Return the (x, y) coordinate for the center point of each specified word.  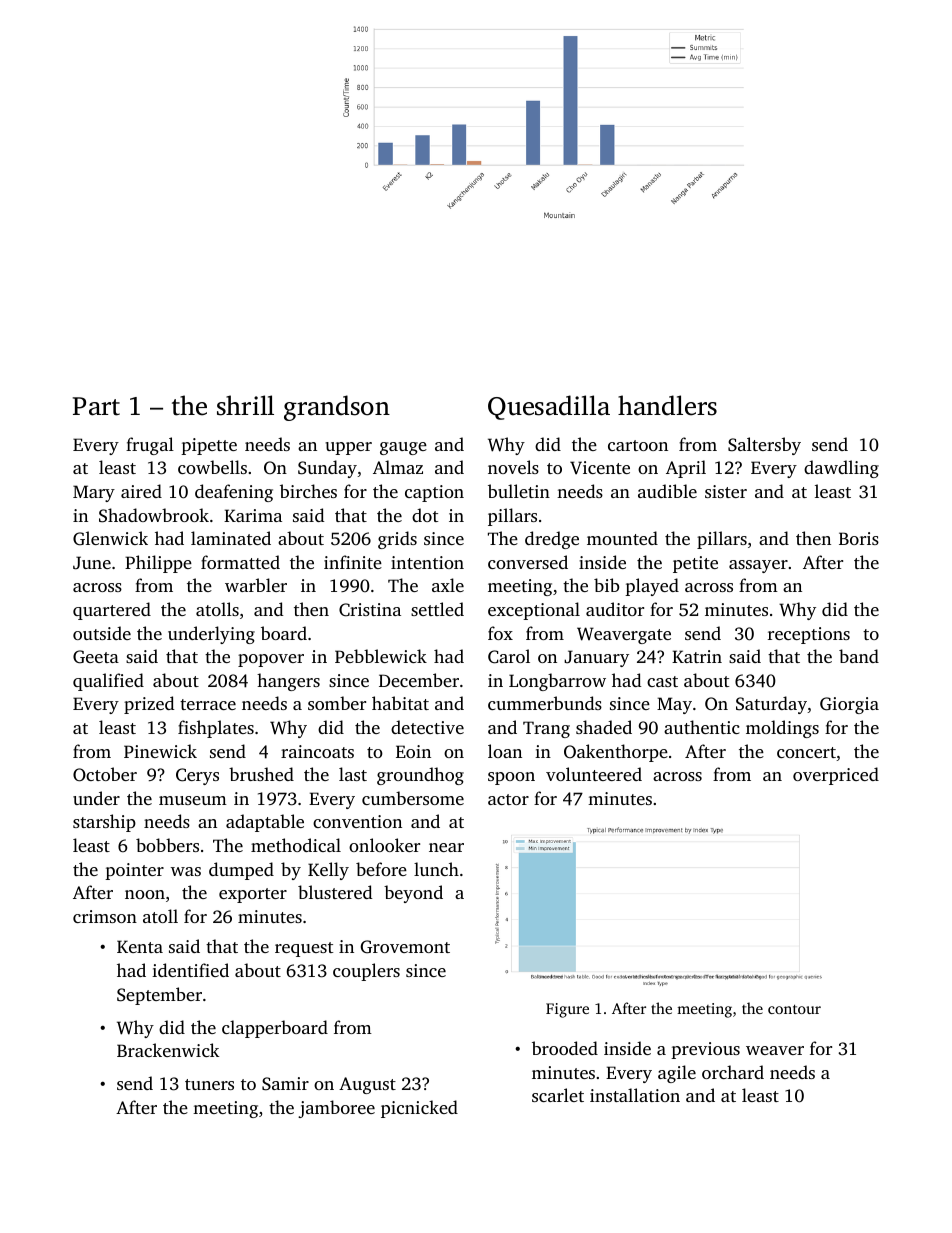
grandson (337, 408)
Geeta (96, 657)
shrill (245, 405)
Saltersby (764, 446)
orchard (733, 1072)
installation (635, 1095)
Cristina (370, 610)
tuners (209, 1084)
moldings (782, 729)
